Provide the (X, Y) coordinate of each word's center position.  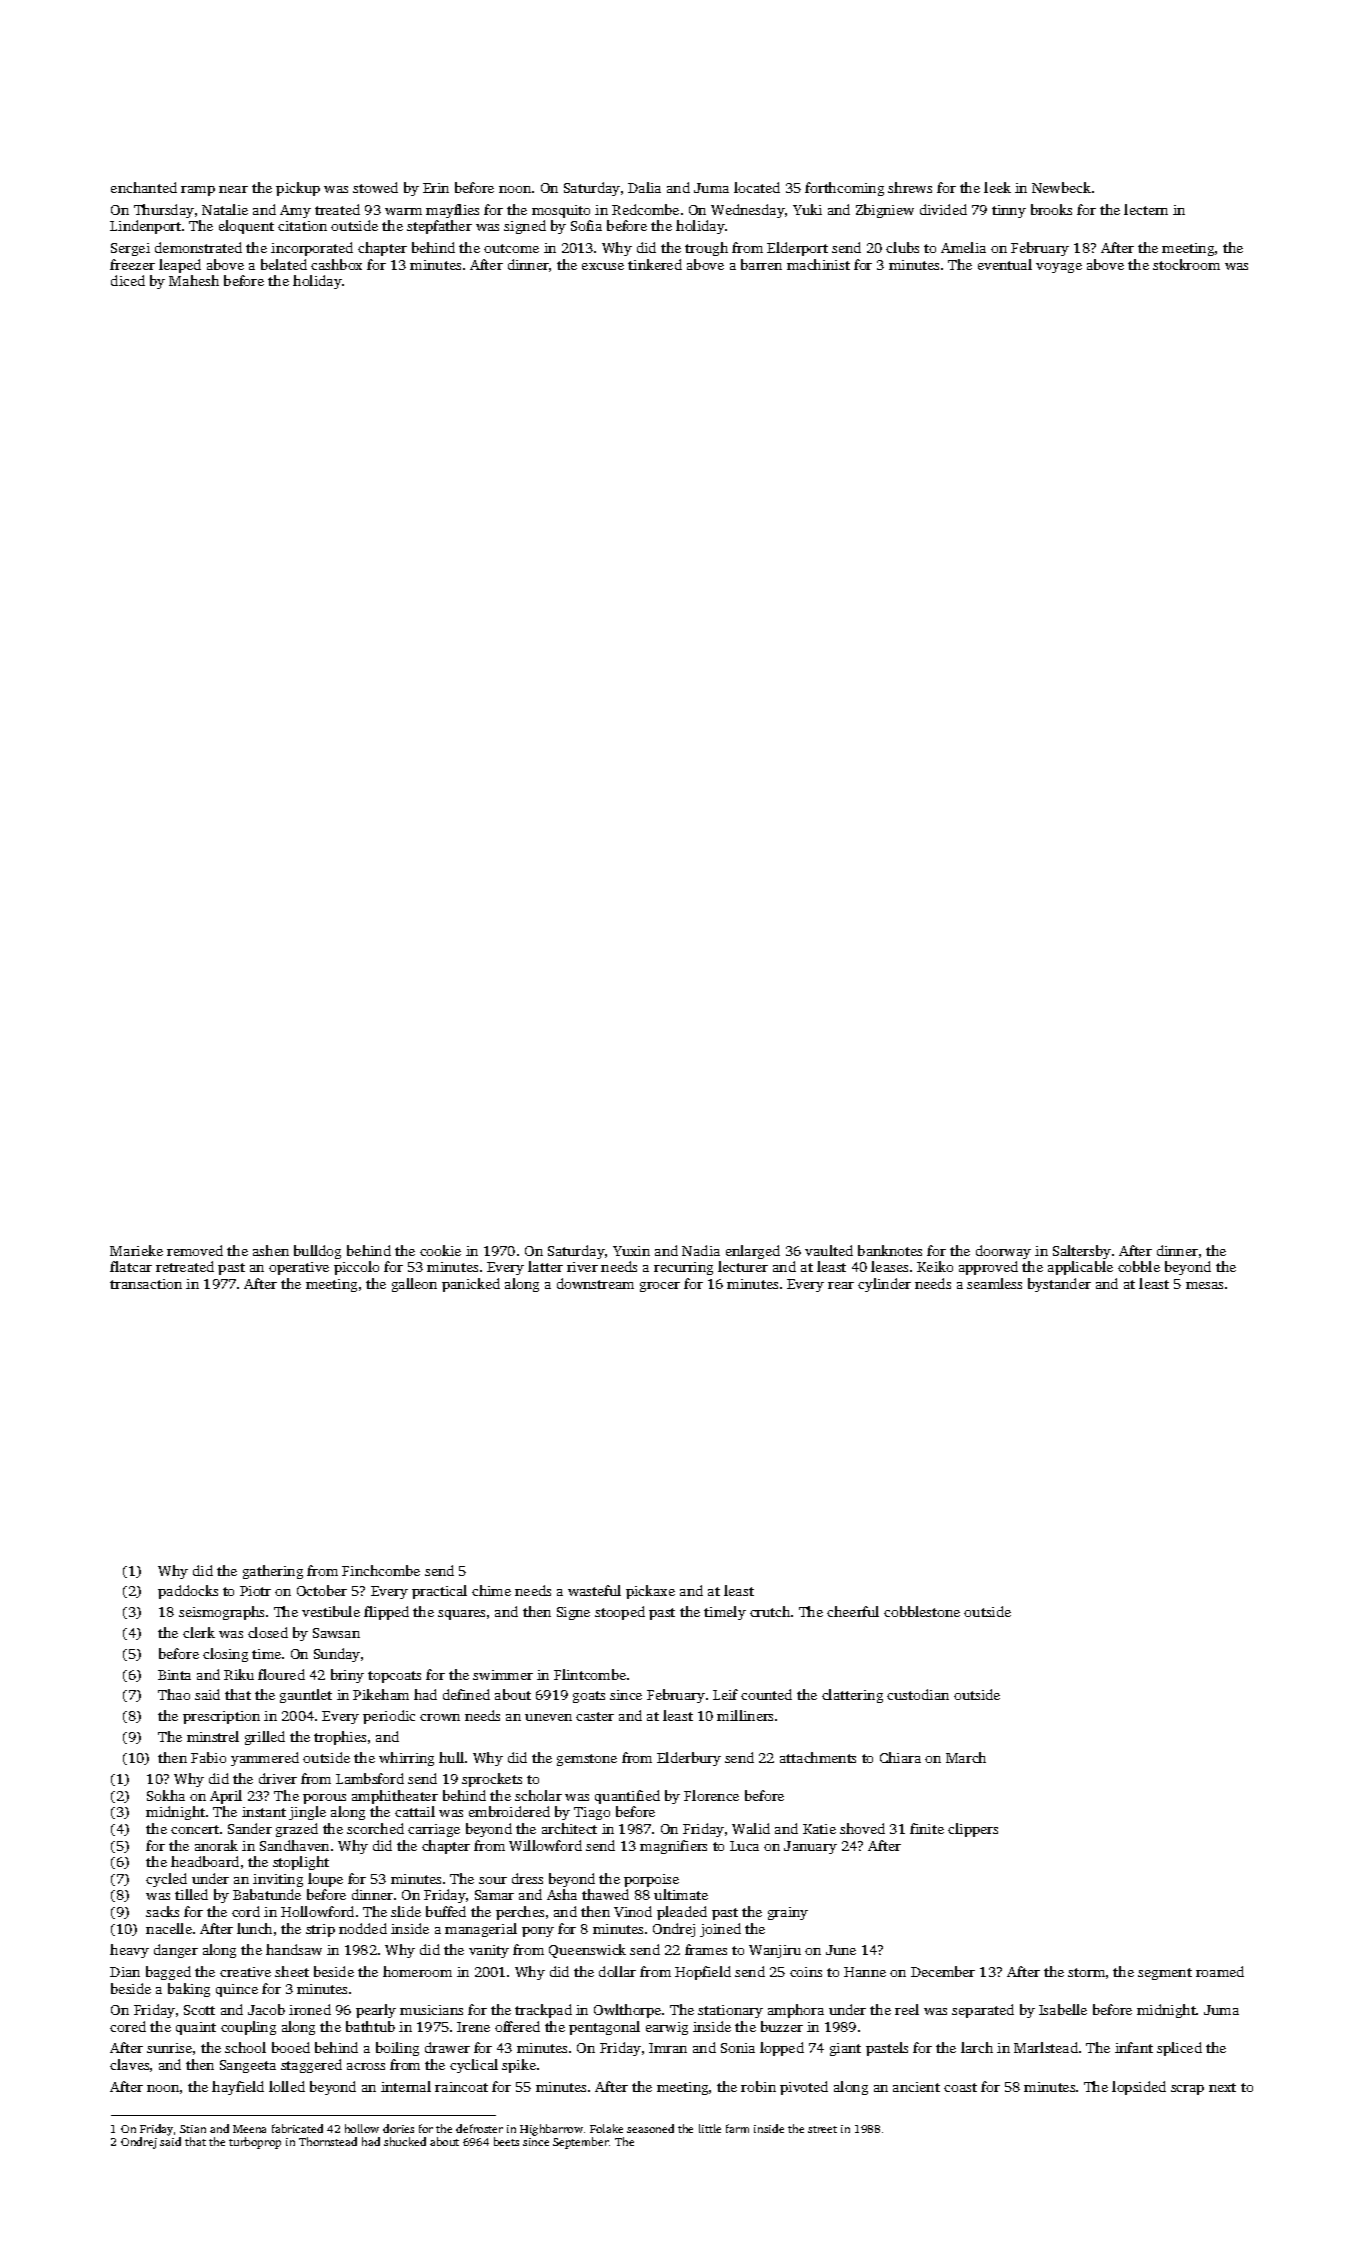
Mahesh (194, 280)
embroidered (509, 1811)
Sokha (166, 1795)
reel (907, 2009)
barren (761, 264)
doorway (1003, 1252)
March (966, 1757)
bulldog (317, 1252)
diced (128, 280)
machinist (818, 264)
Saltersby (1082, 1252)
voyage (1059, 268)
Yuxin (631, 1251)
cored (128, 2026)
